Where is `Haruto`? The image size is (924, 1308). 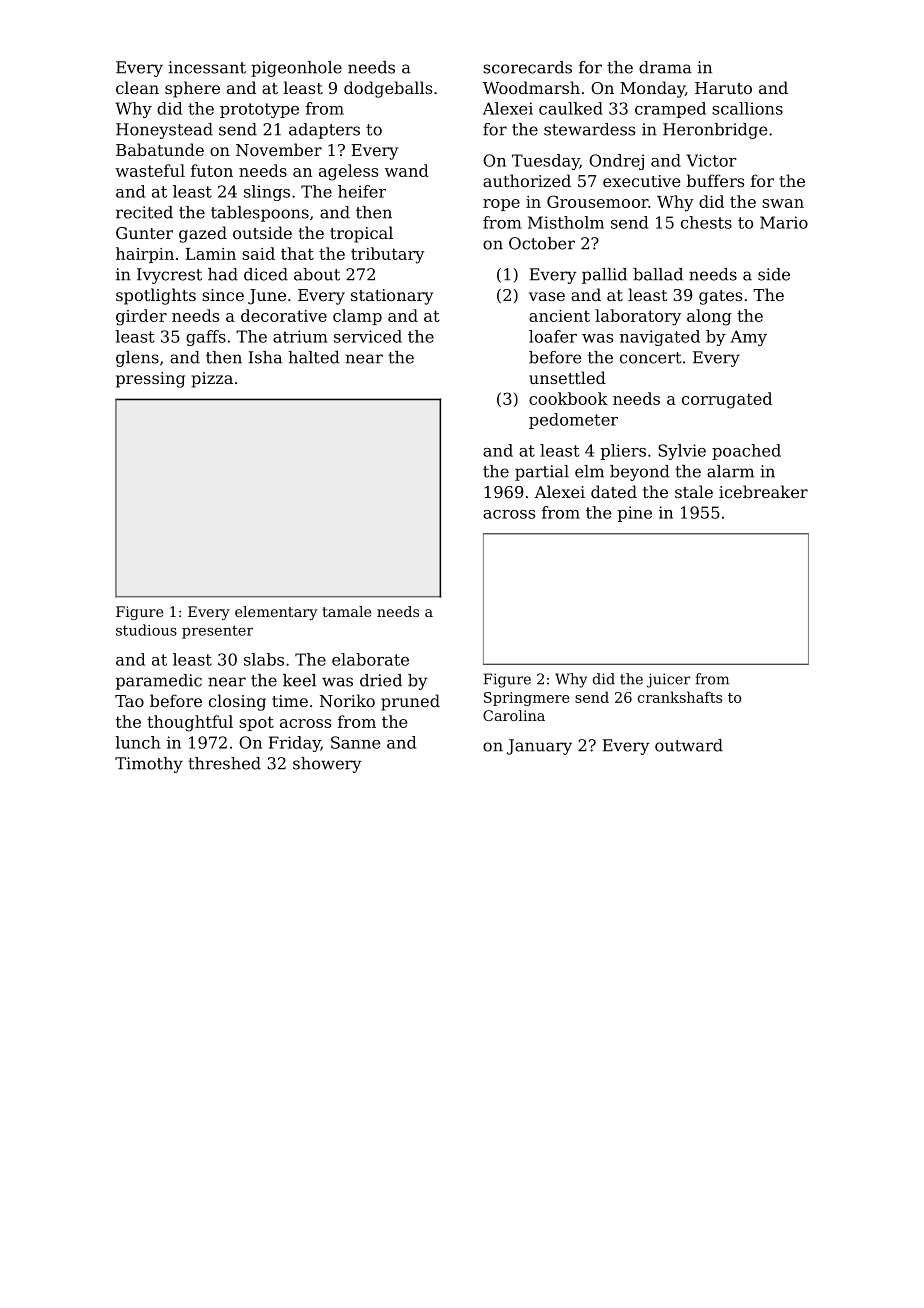 Haruto is located at coordinates (723, 88).
